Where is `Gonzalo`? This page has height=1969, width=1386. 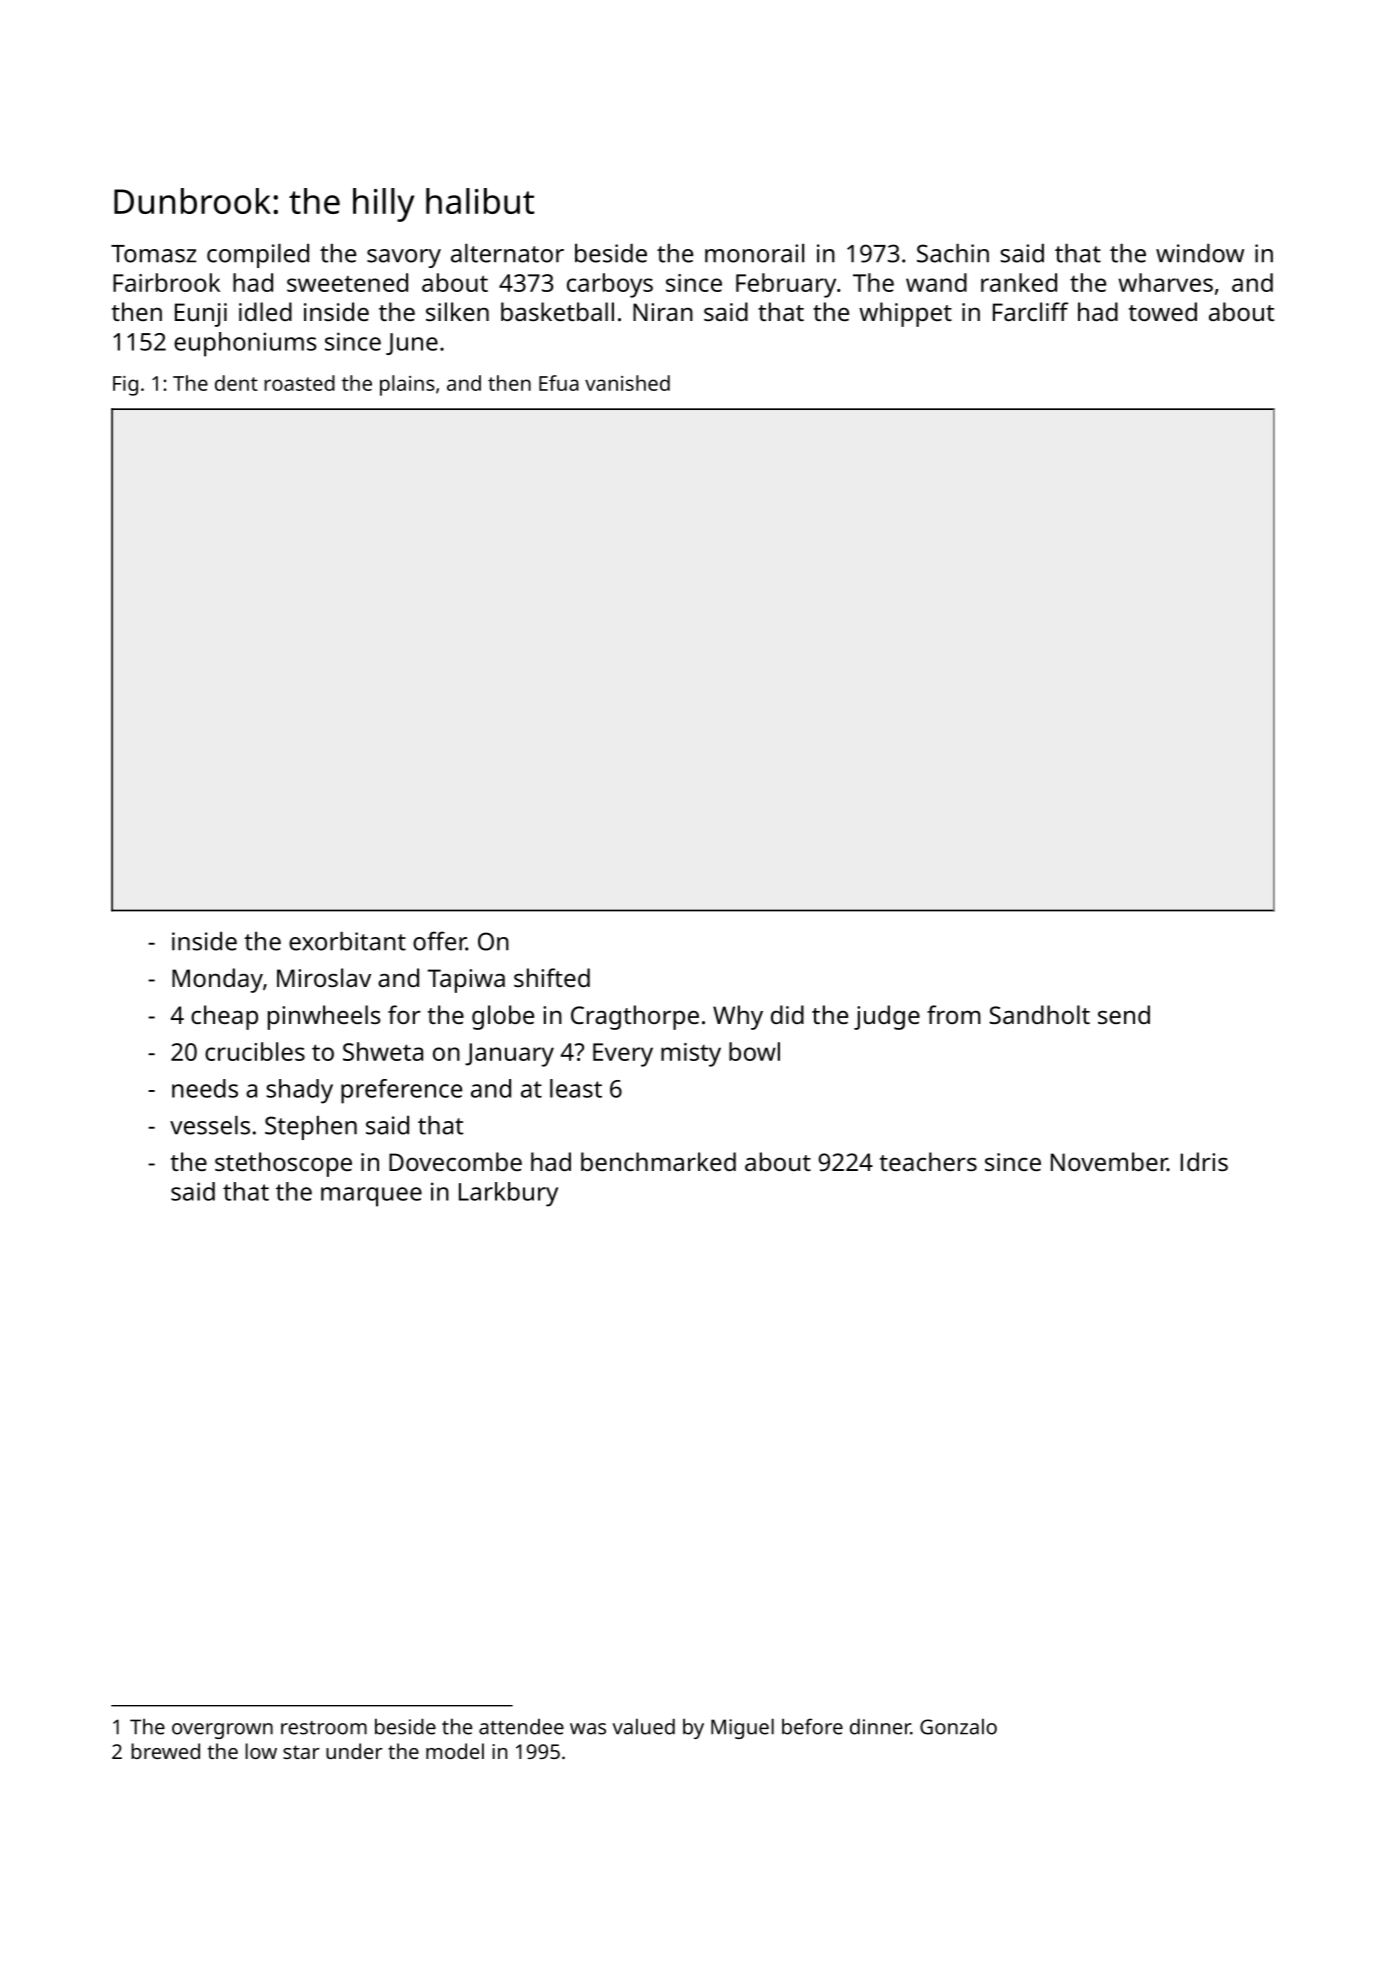
Gonzalo is located at coordinates (958, 1726).
